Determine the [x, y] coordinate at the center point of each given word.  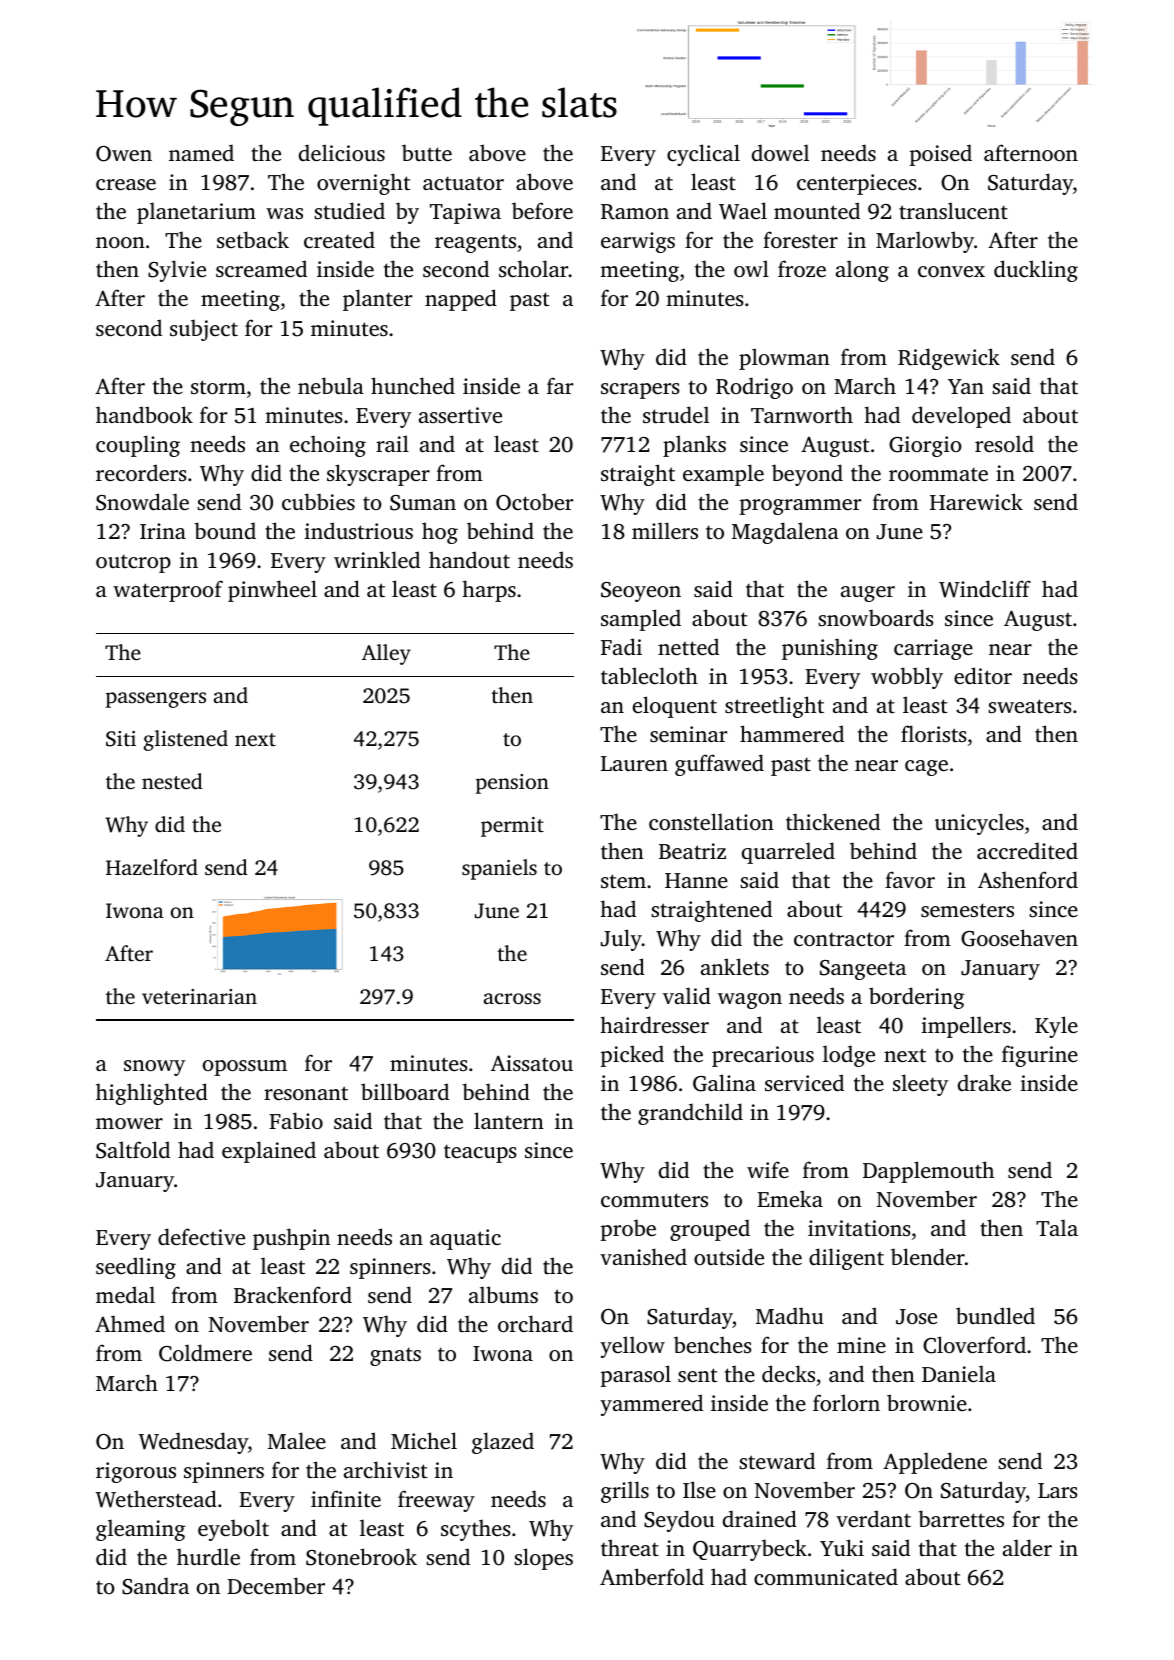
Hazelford [152, 867]
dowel [780, 152]
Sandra [155, 1586]
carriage [933, 649]
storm [218, 387]
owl [751, 268]
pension [512, 784]
